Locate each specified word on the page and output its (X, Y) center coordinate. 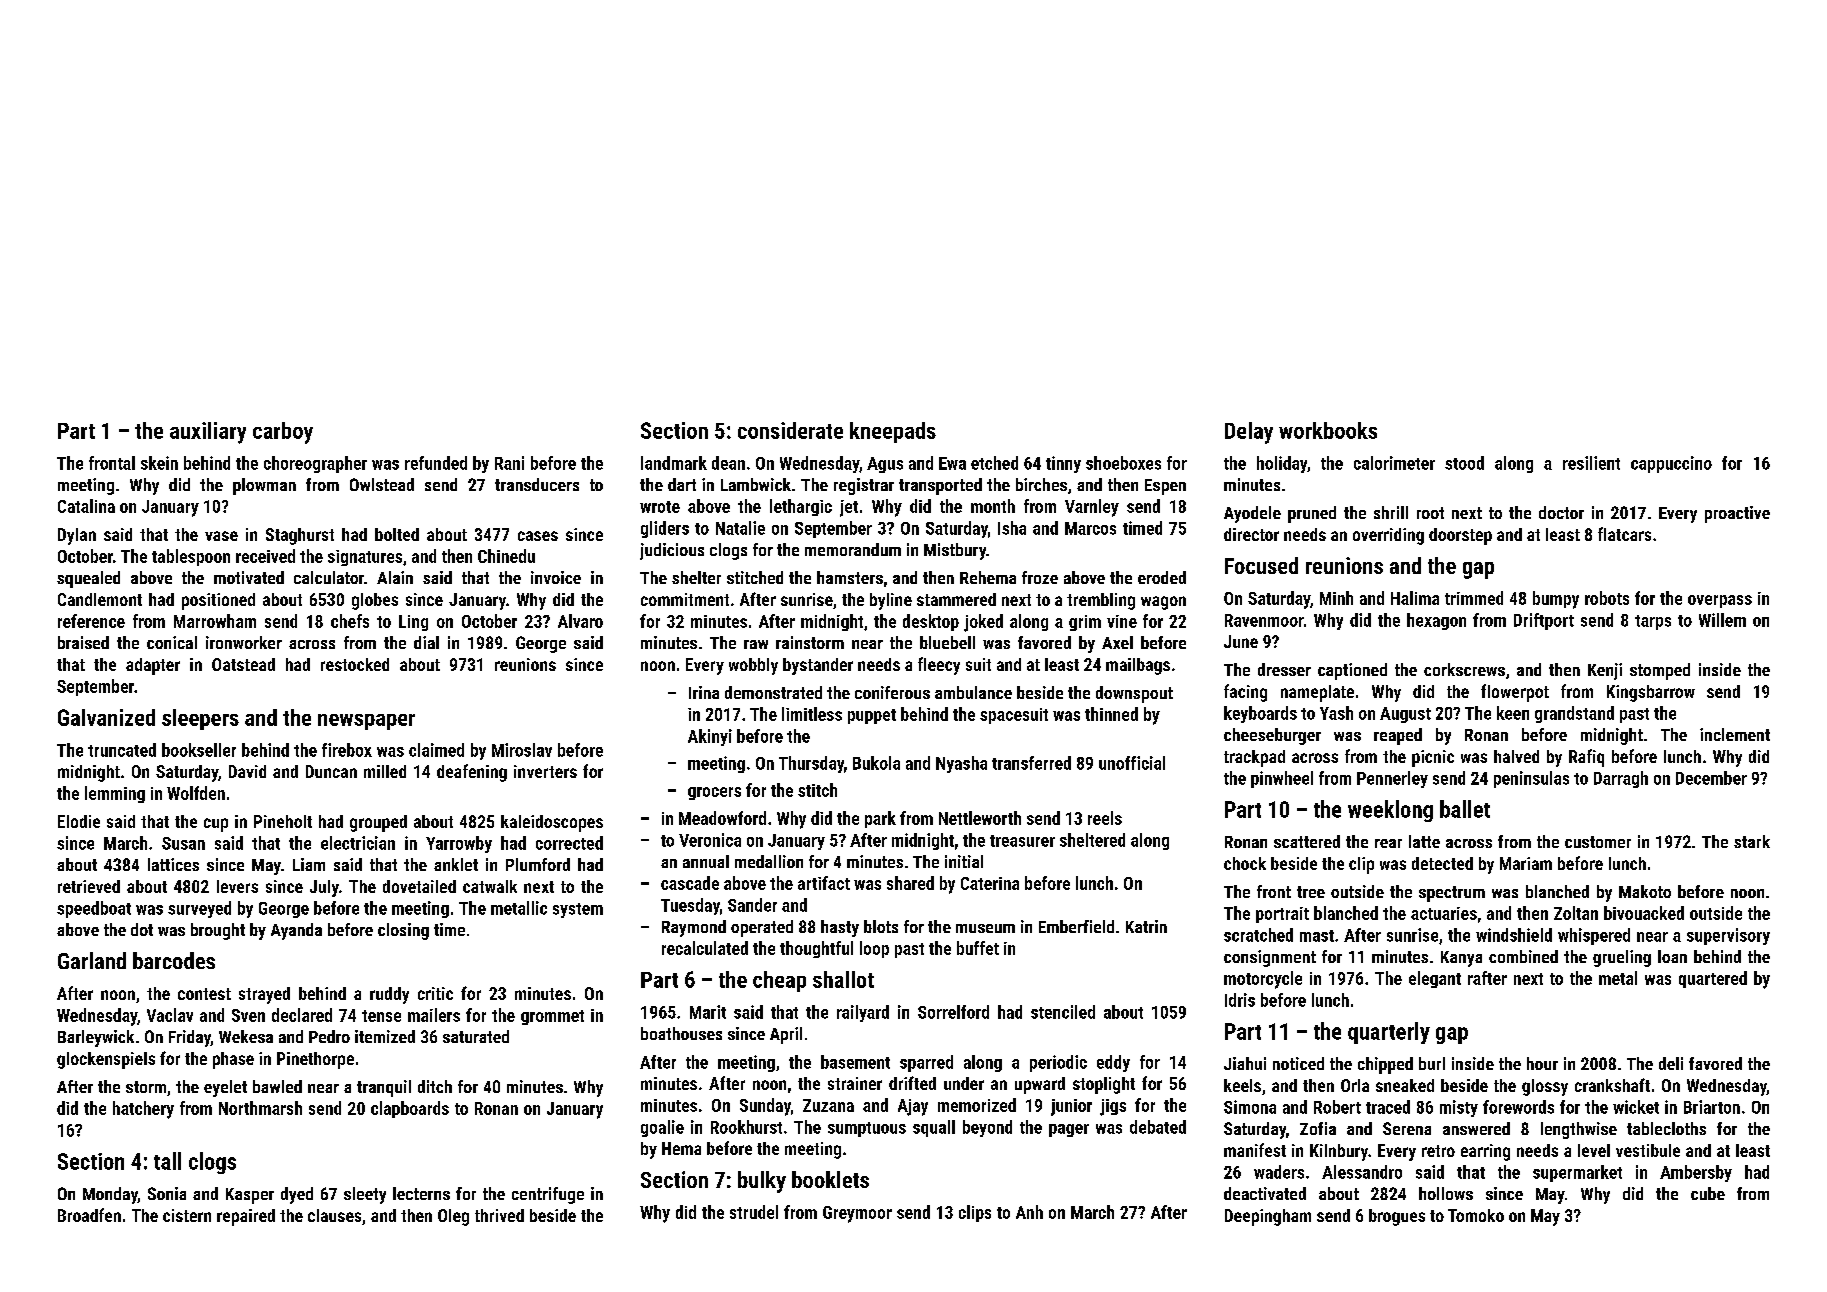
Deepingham (1268, 1217)
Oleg (453, 1217)
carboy (283, 433)
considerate (790, 430)
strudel (754, 1212)
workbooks (1328, 430)
